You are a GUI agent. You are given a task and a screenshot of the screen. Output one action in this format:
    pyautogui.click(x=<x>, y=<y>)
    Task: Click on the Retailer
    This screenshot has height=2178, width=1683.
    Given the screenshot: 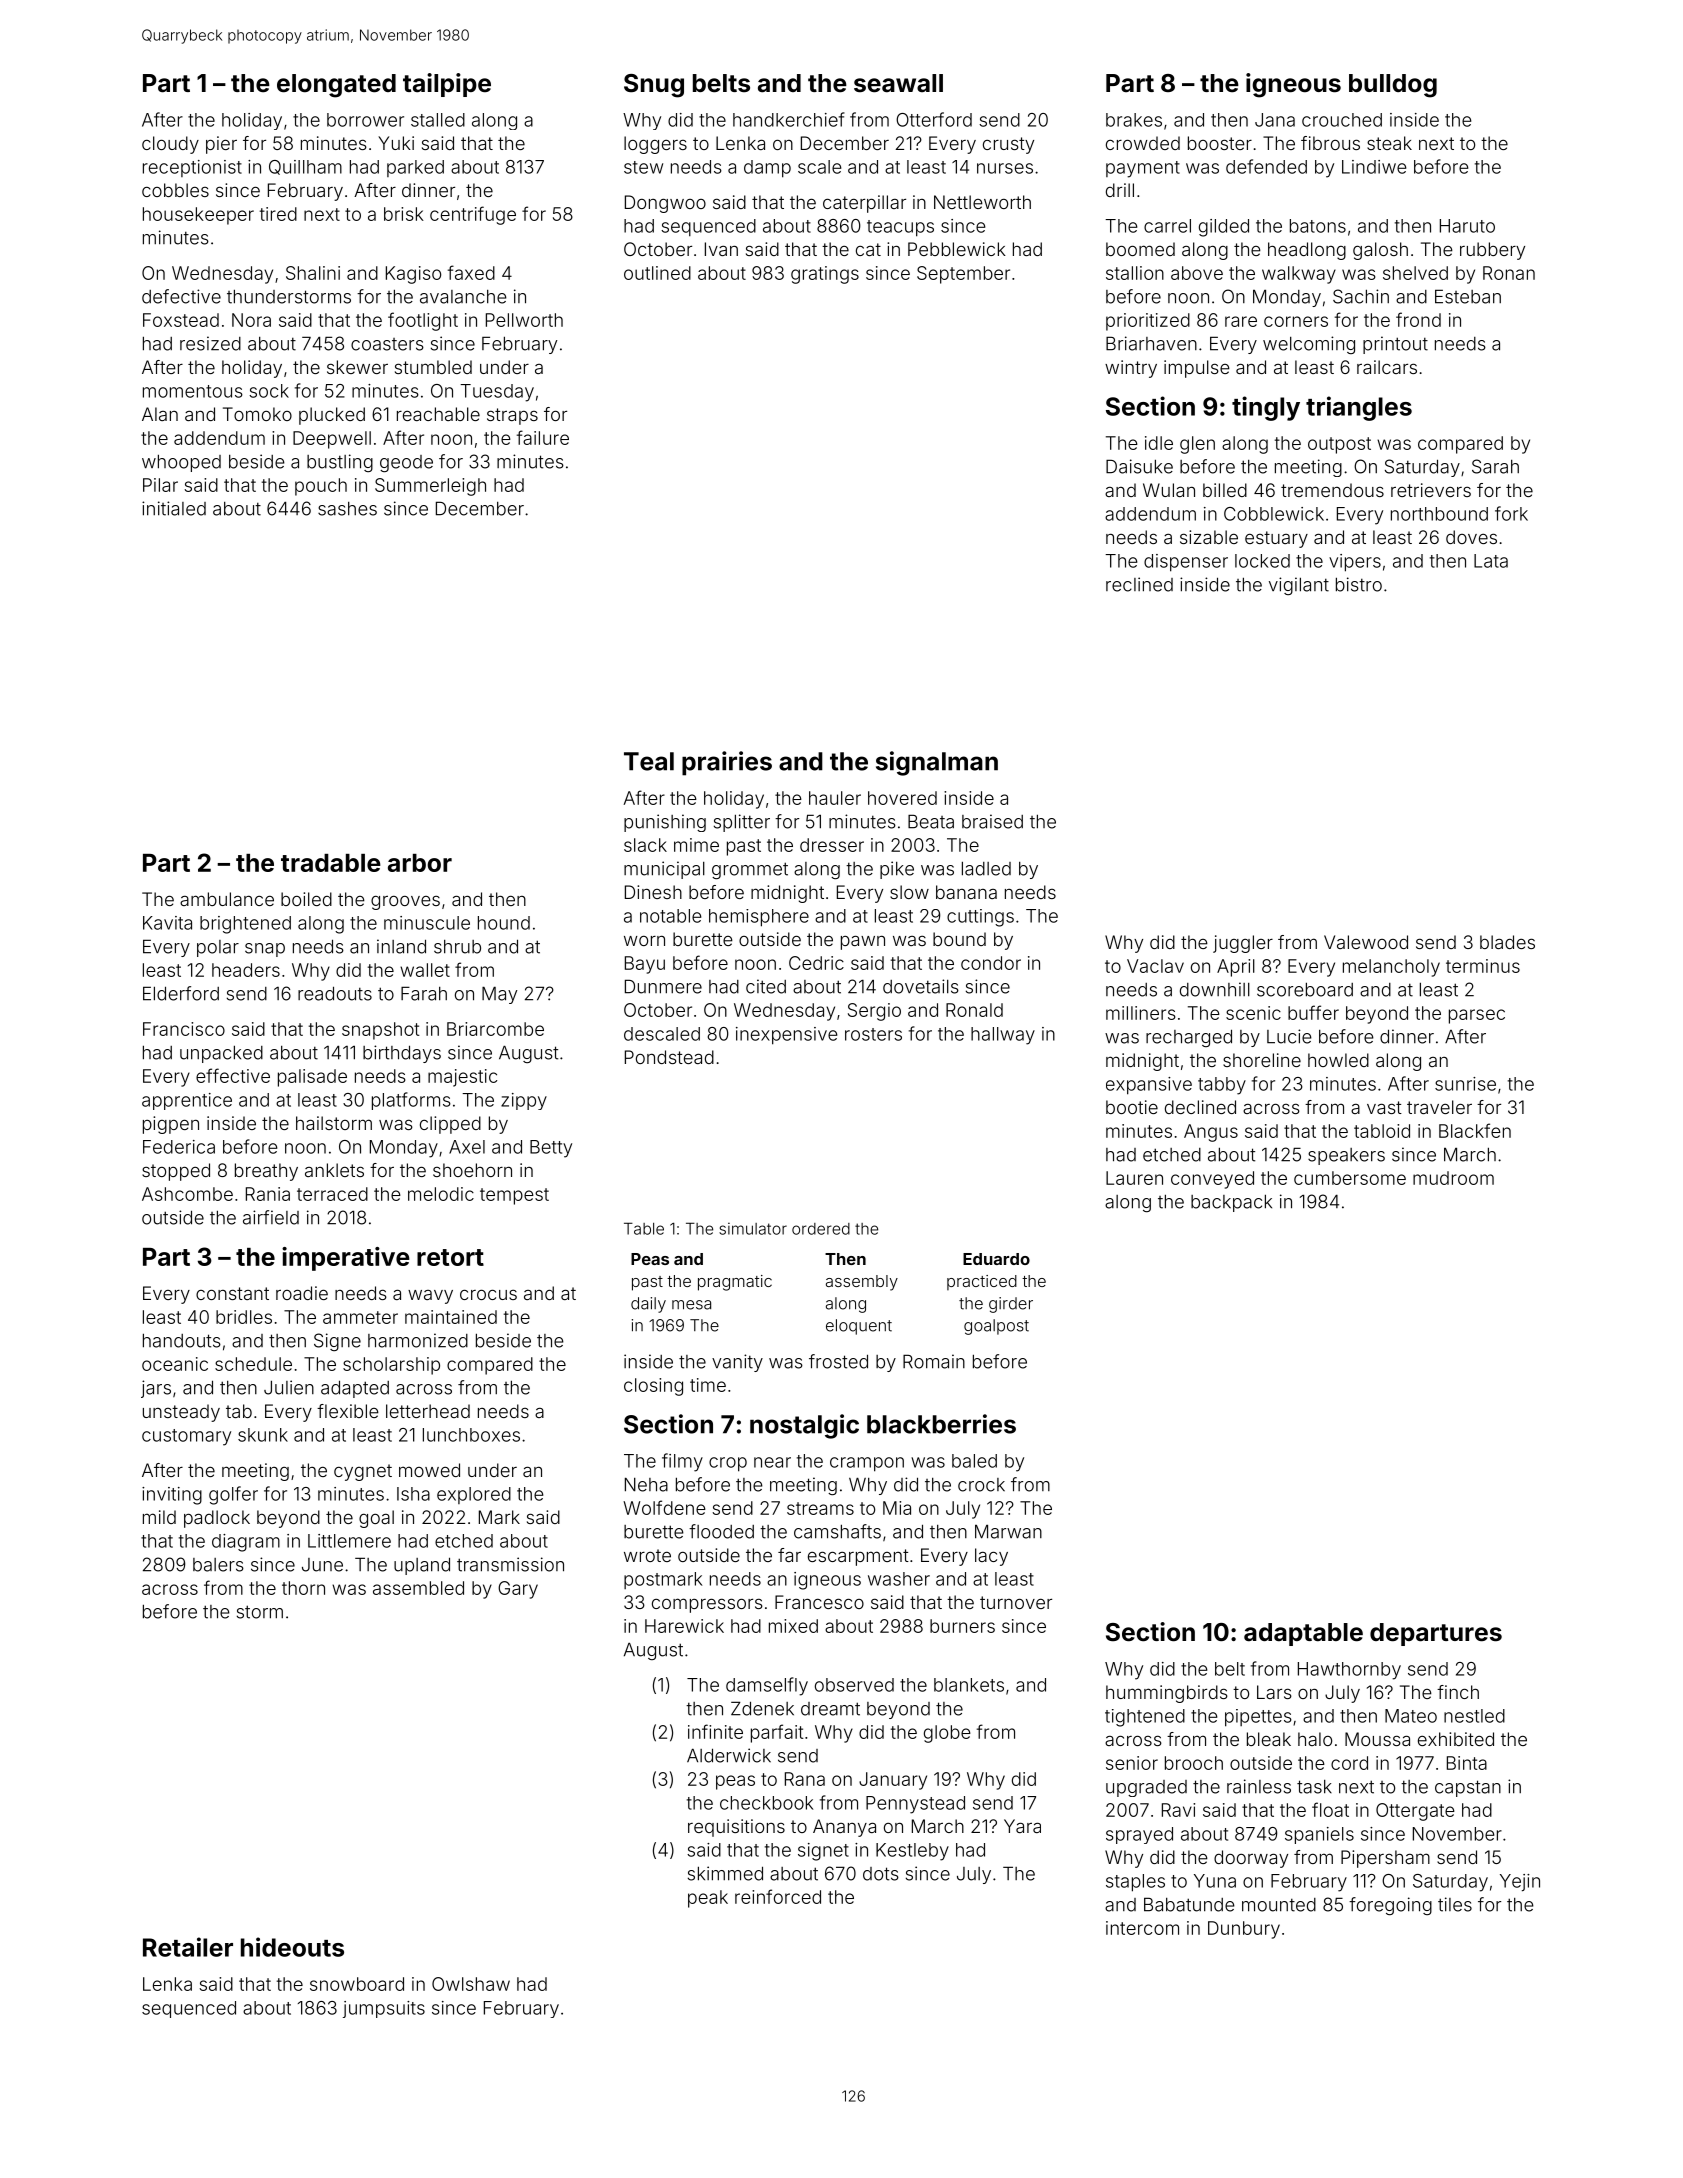 What is the action you would take?
    pyautogui.click(x=188, y=1947)
